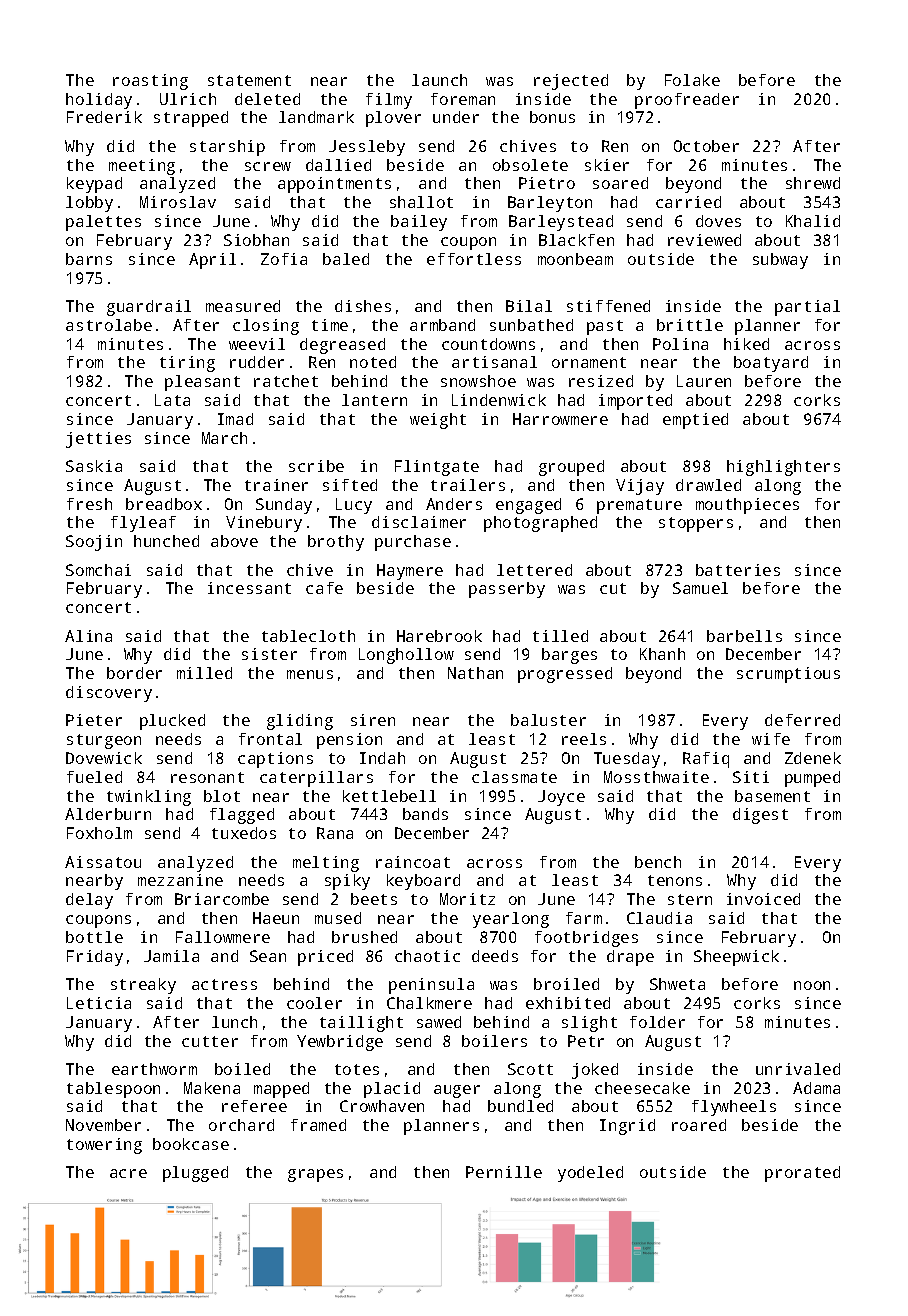 The height and width of the screenshot is (1316, 908). What do you see at coordinates (692, 80) in the screenshot?
I see `Folake` at bounding box center [692, 80].
